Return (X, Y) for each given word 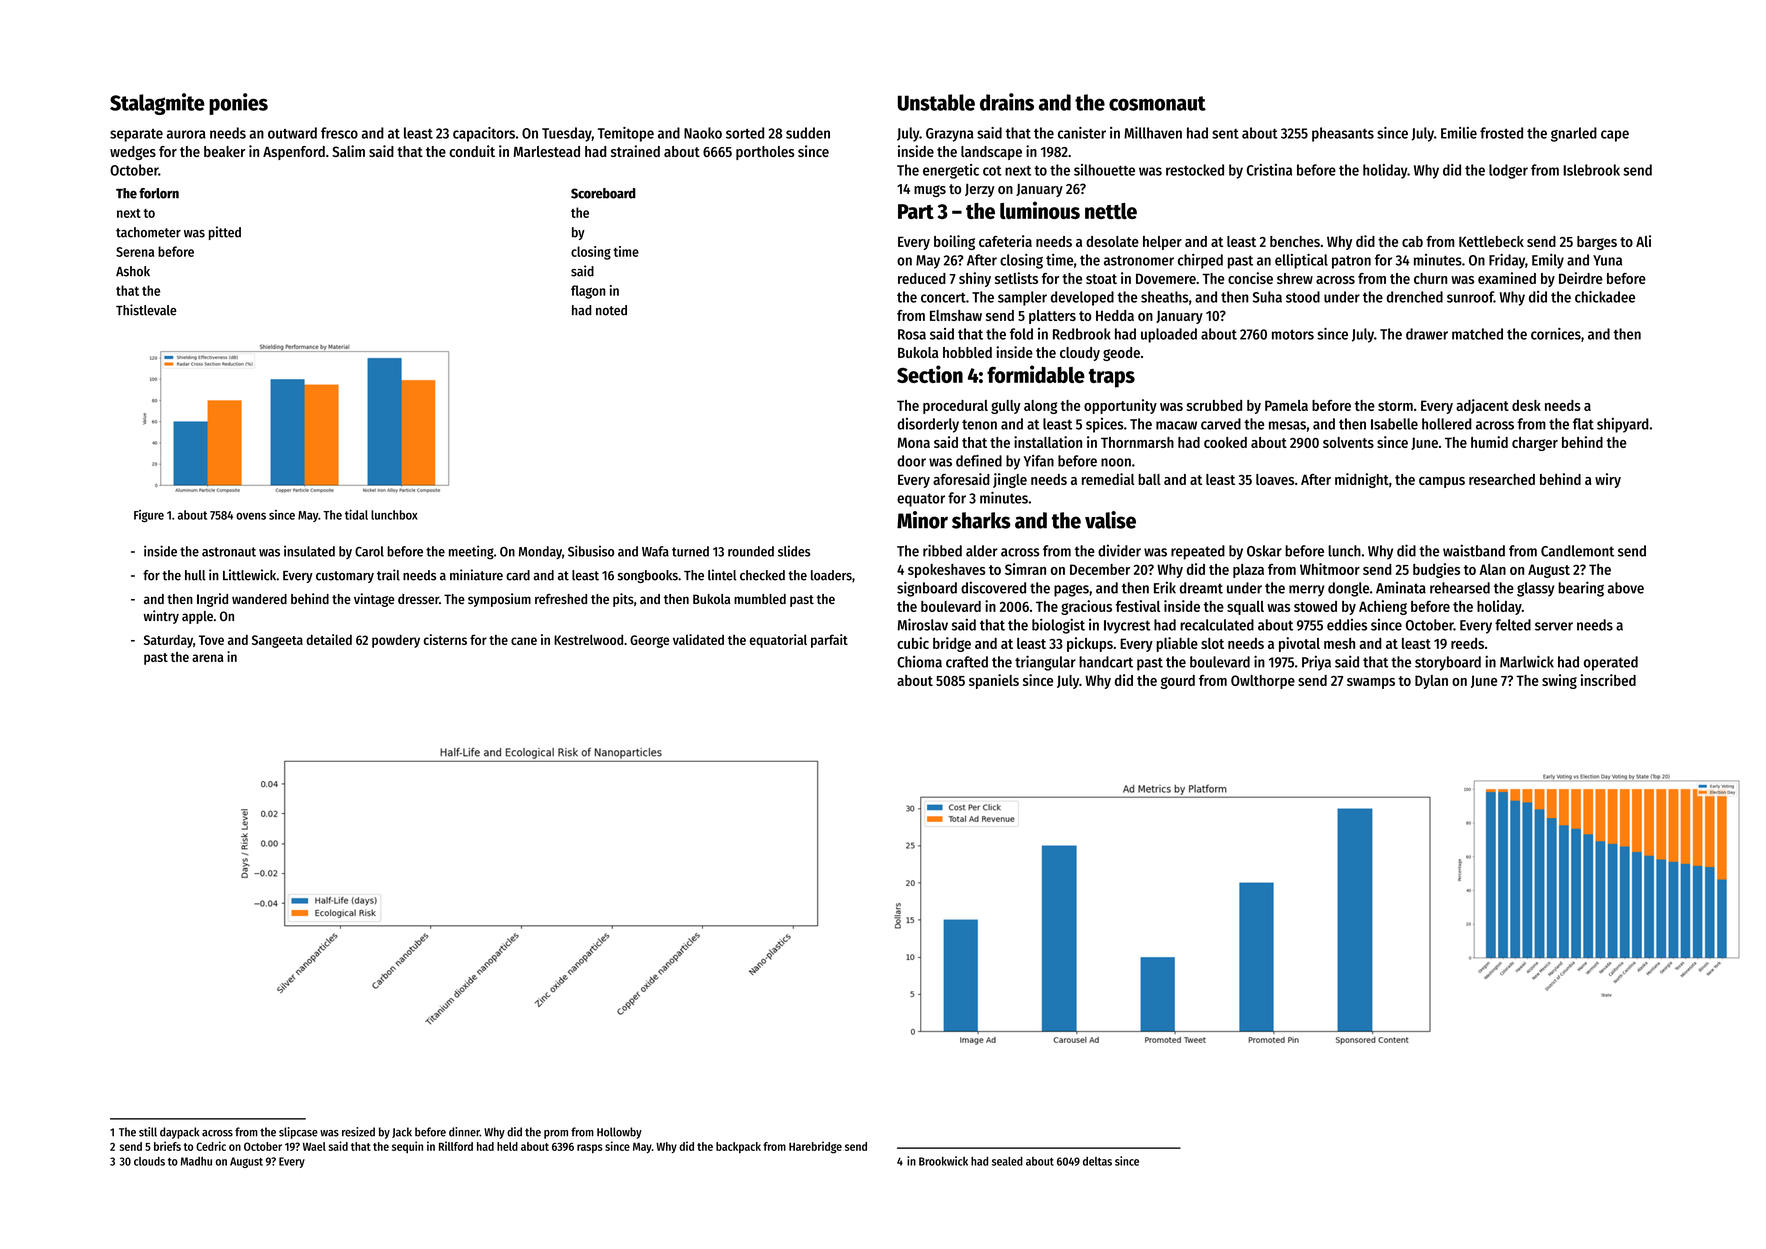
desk (1526, 405)
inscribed (1608, 680)
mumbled (760, 599)
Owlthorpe (1263, 682)
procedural (955, 407)
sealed (1007, 1161)
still (148, 1132)
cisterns (445, 639)
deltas (1097, 1161)
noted (611, 310)
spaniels (994, 681)
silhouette (1104, 170)
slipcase (298, 1133)
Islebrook (1591, 170)
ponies (238, 104)
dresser (418, 599)
